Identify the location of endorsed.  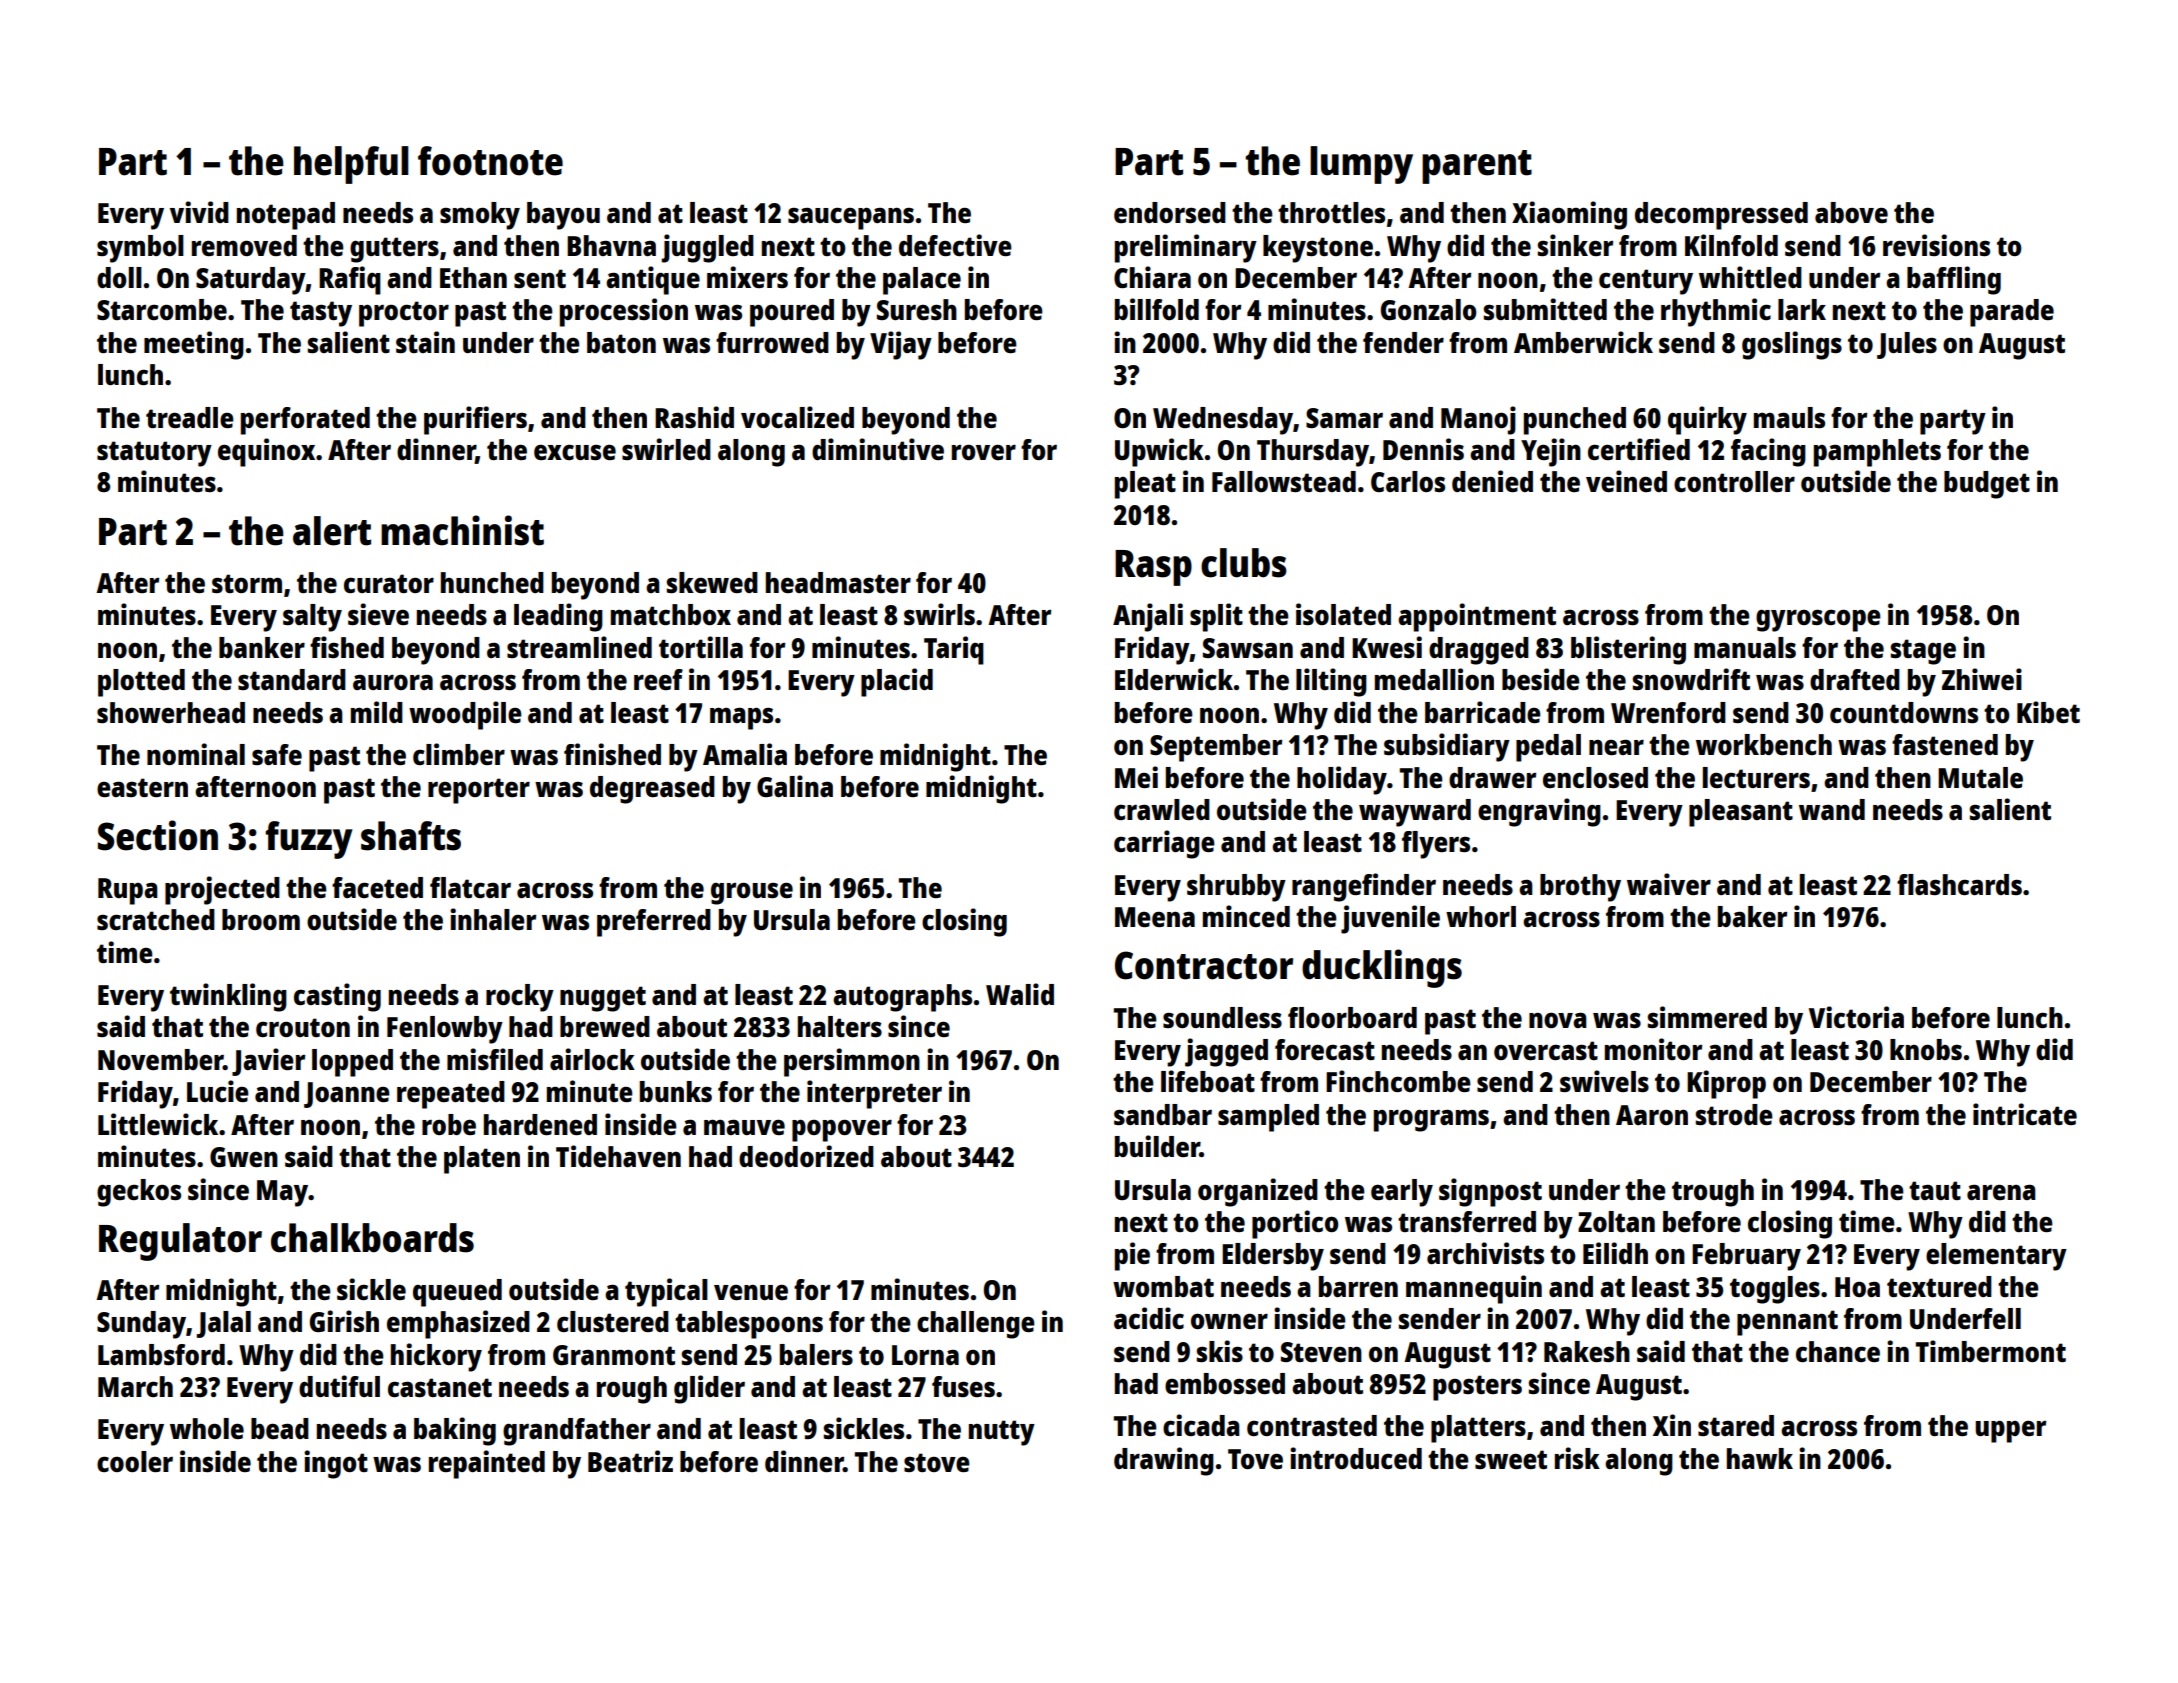
(1170, 212).
